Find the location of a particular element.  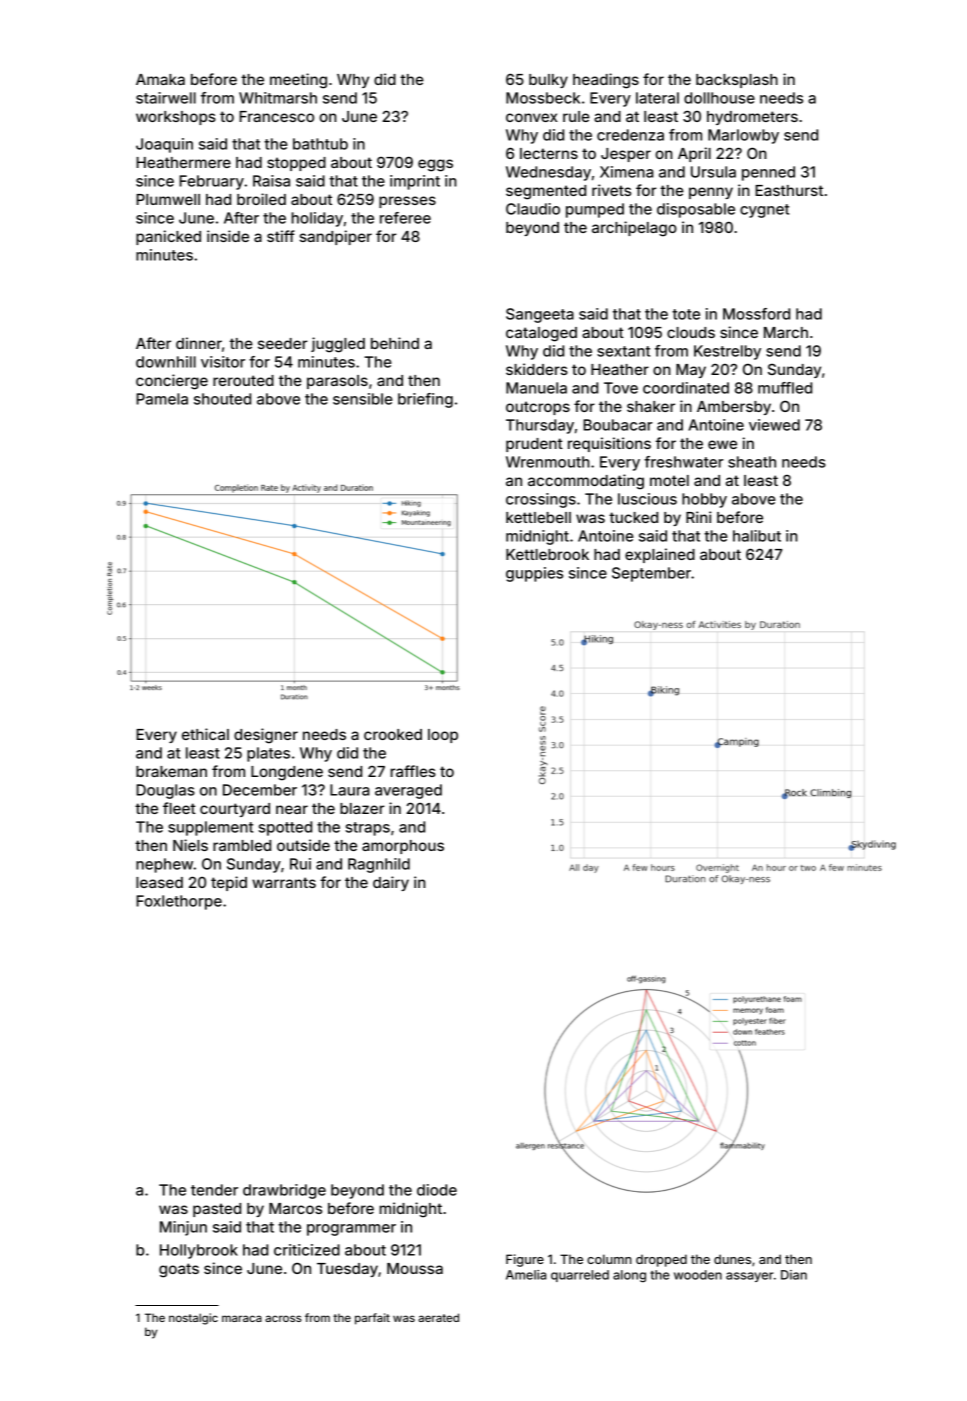

backsplash is located at coordinates (737, 81).
